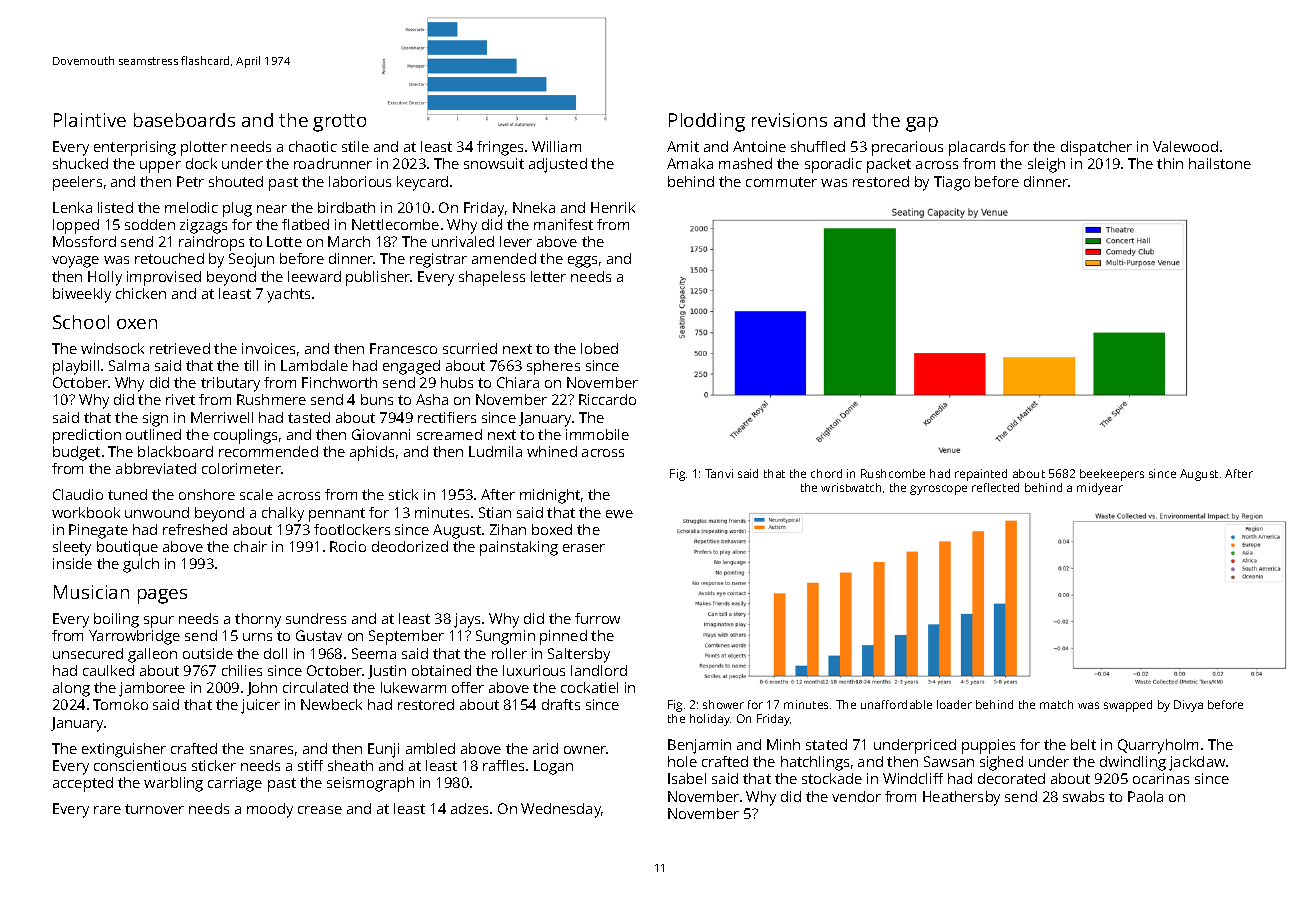 The image size is (1308, 924). What do you see at coordinates (116, 620) in the screenshot?
I see `boiling` at bounding box center [116, 620].
